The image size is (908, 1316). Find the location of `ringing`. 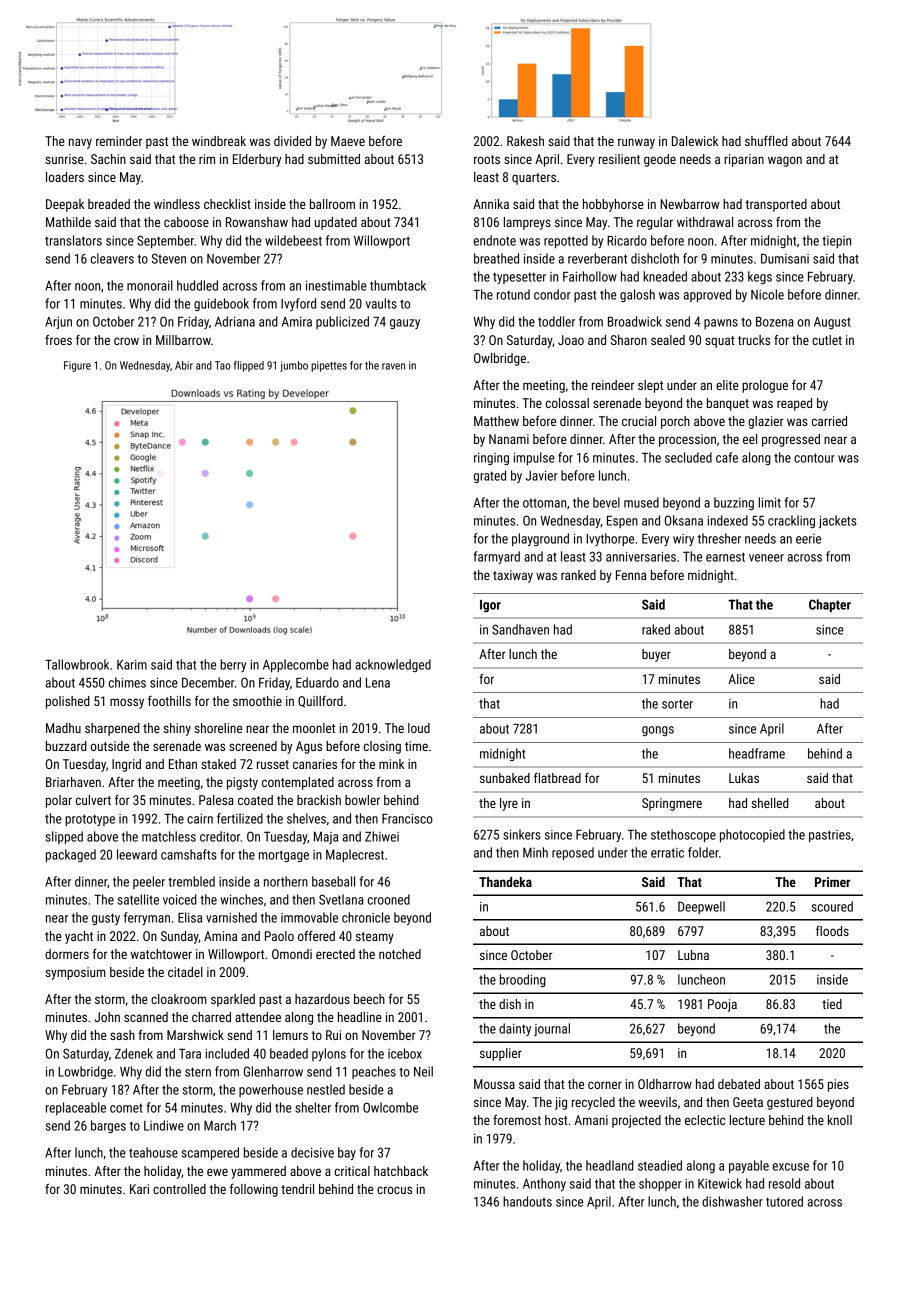

ringing is located at coordinates (491, 459).
